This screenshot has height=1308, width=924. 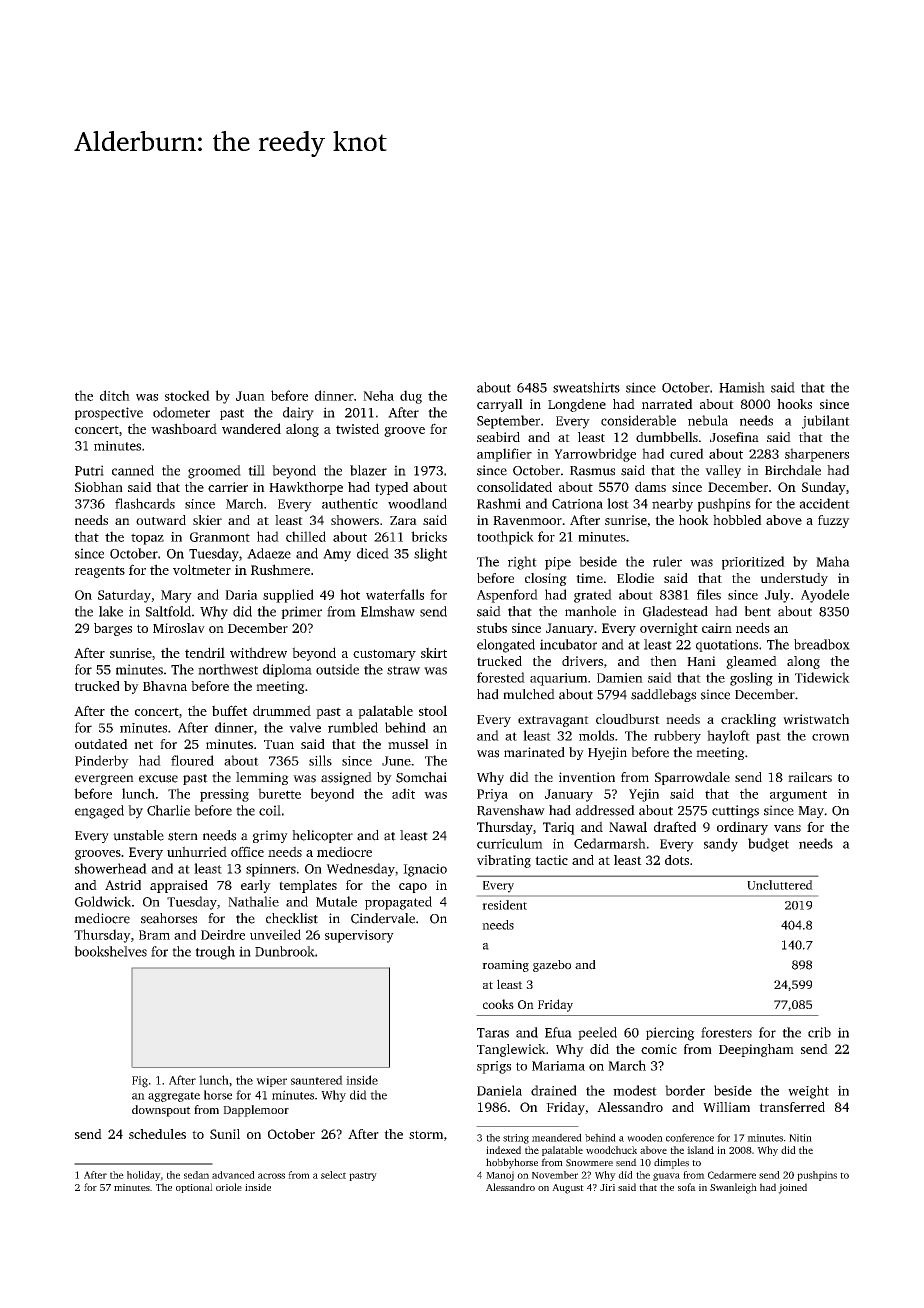 What do you see at coordinates (165, 686) in the screenshot?
I see `Bhavna` at bounding box center [165, 686].
